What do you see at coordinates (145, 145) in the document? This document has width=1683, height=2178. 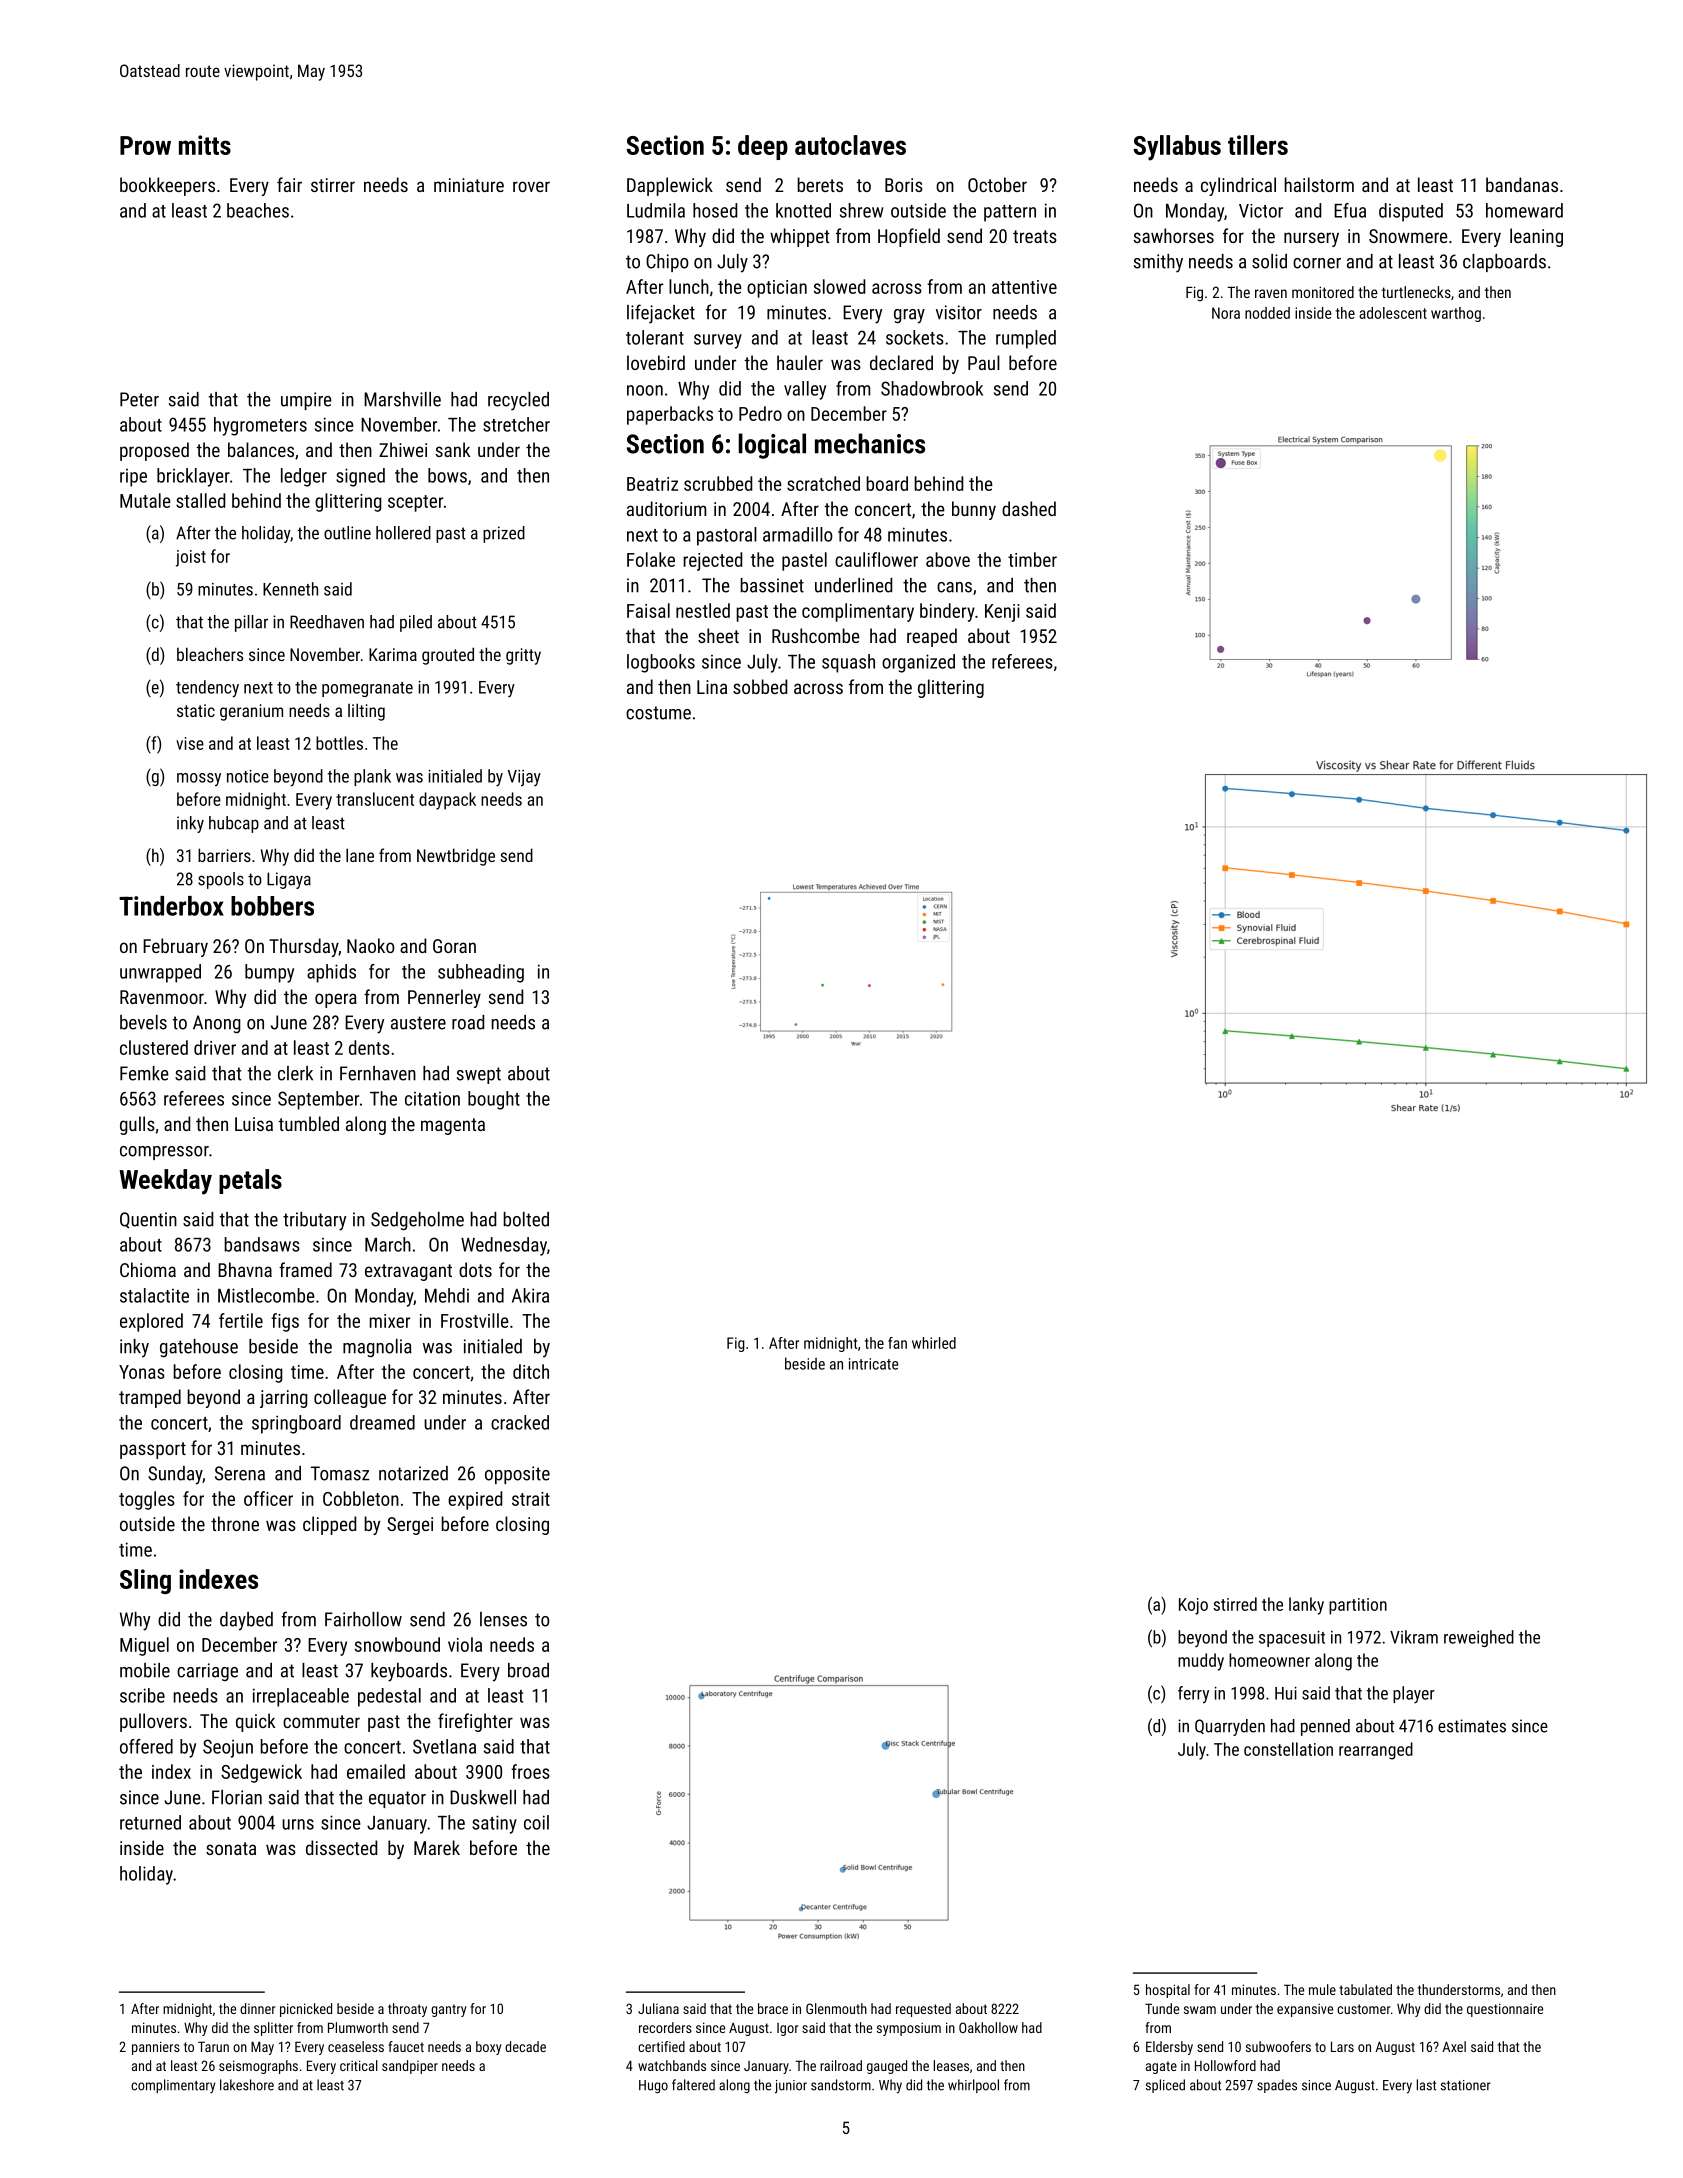 I see `Prow` at bounding box center [145, 145].
